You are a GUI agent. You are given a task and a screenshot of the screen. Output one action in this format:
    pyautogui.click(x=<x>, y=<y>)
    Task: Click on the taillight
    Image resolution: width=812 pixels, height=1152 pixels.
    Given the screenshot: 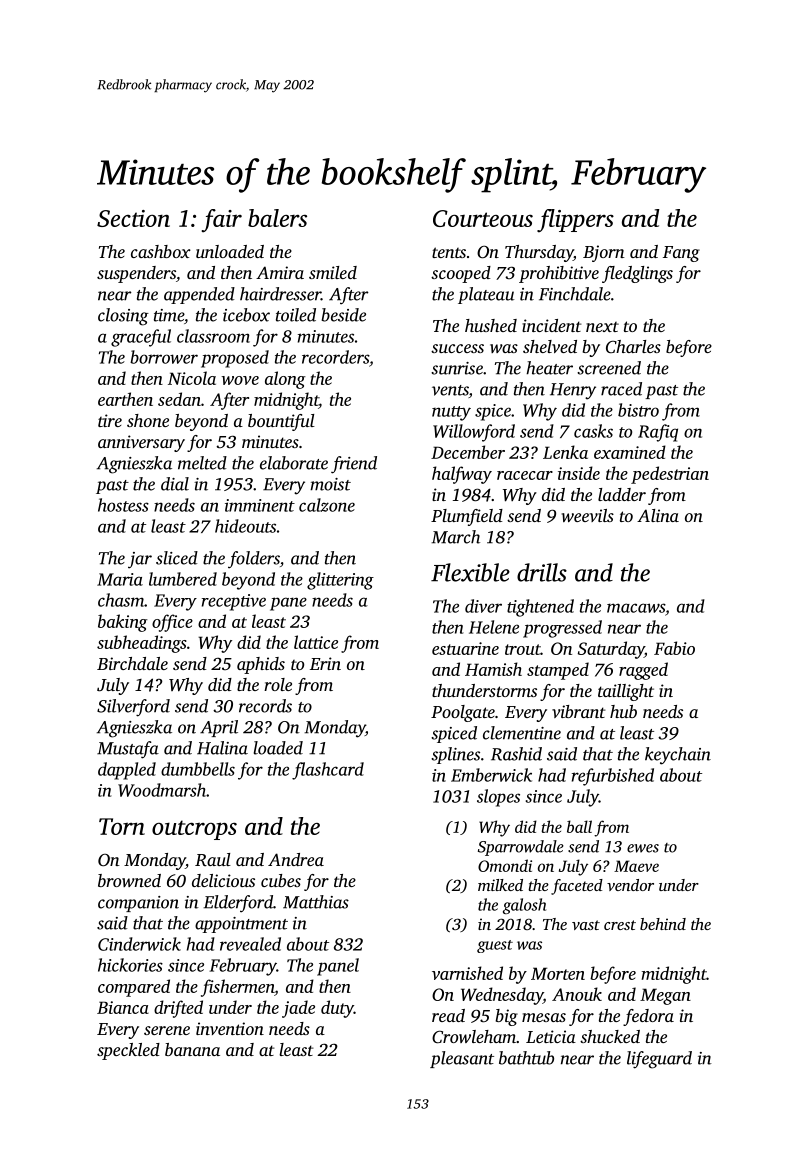 What is the action you would take?
    pyautogui.click(x=626, y=692)
